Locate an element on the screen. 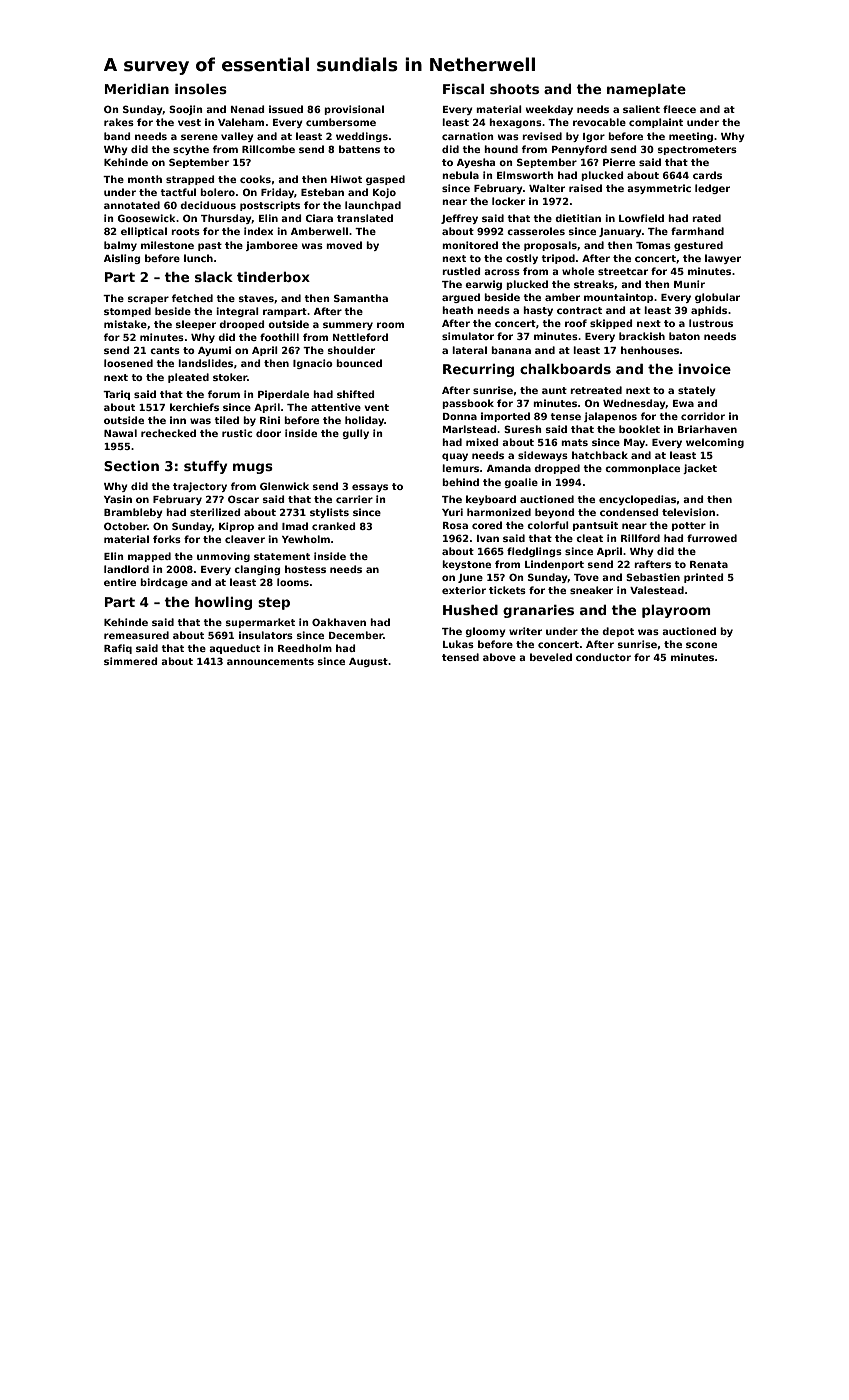  condensed is located at coordinates (629, 512).
